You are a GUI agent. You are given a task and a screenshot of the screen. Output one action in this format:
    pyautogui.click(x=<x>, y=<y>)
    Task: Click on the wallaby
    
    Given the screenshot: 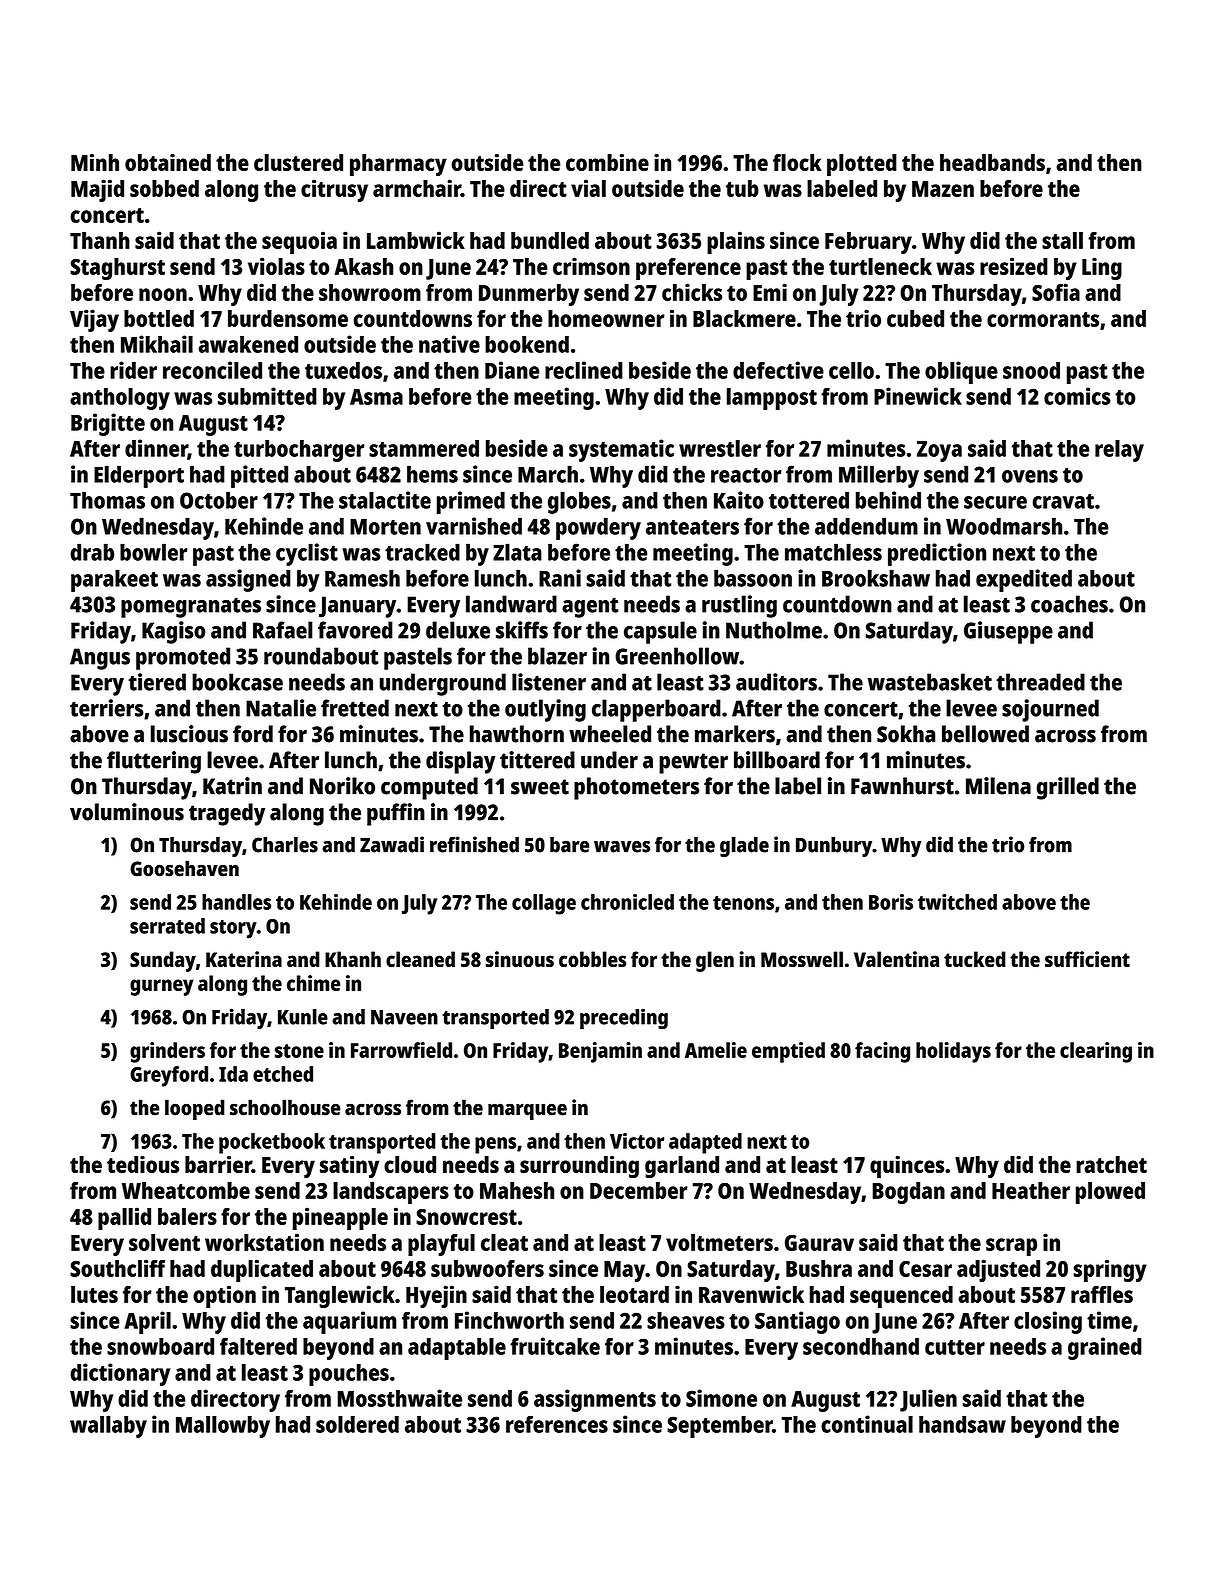 What is the action you would take?
    pyautogui.click(x=108, y=1427)
